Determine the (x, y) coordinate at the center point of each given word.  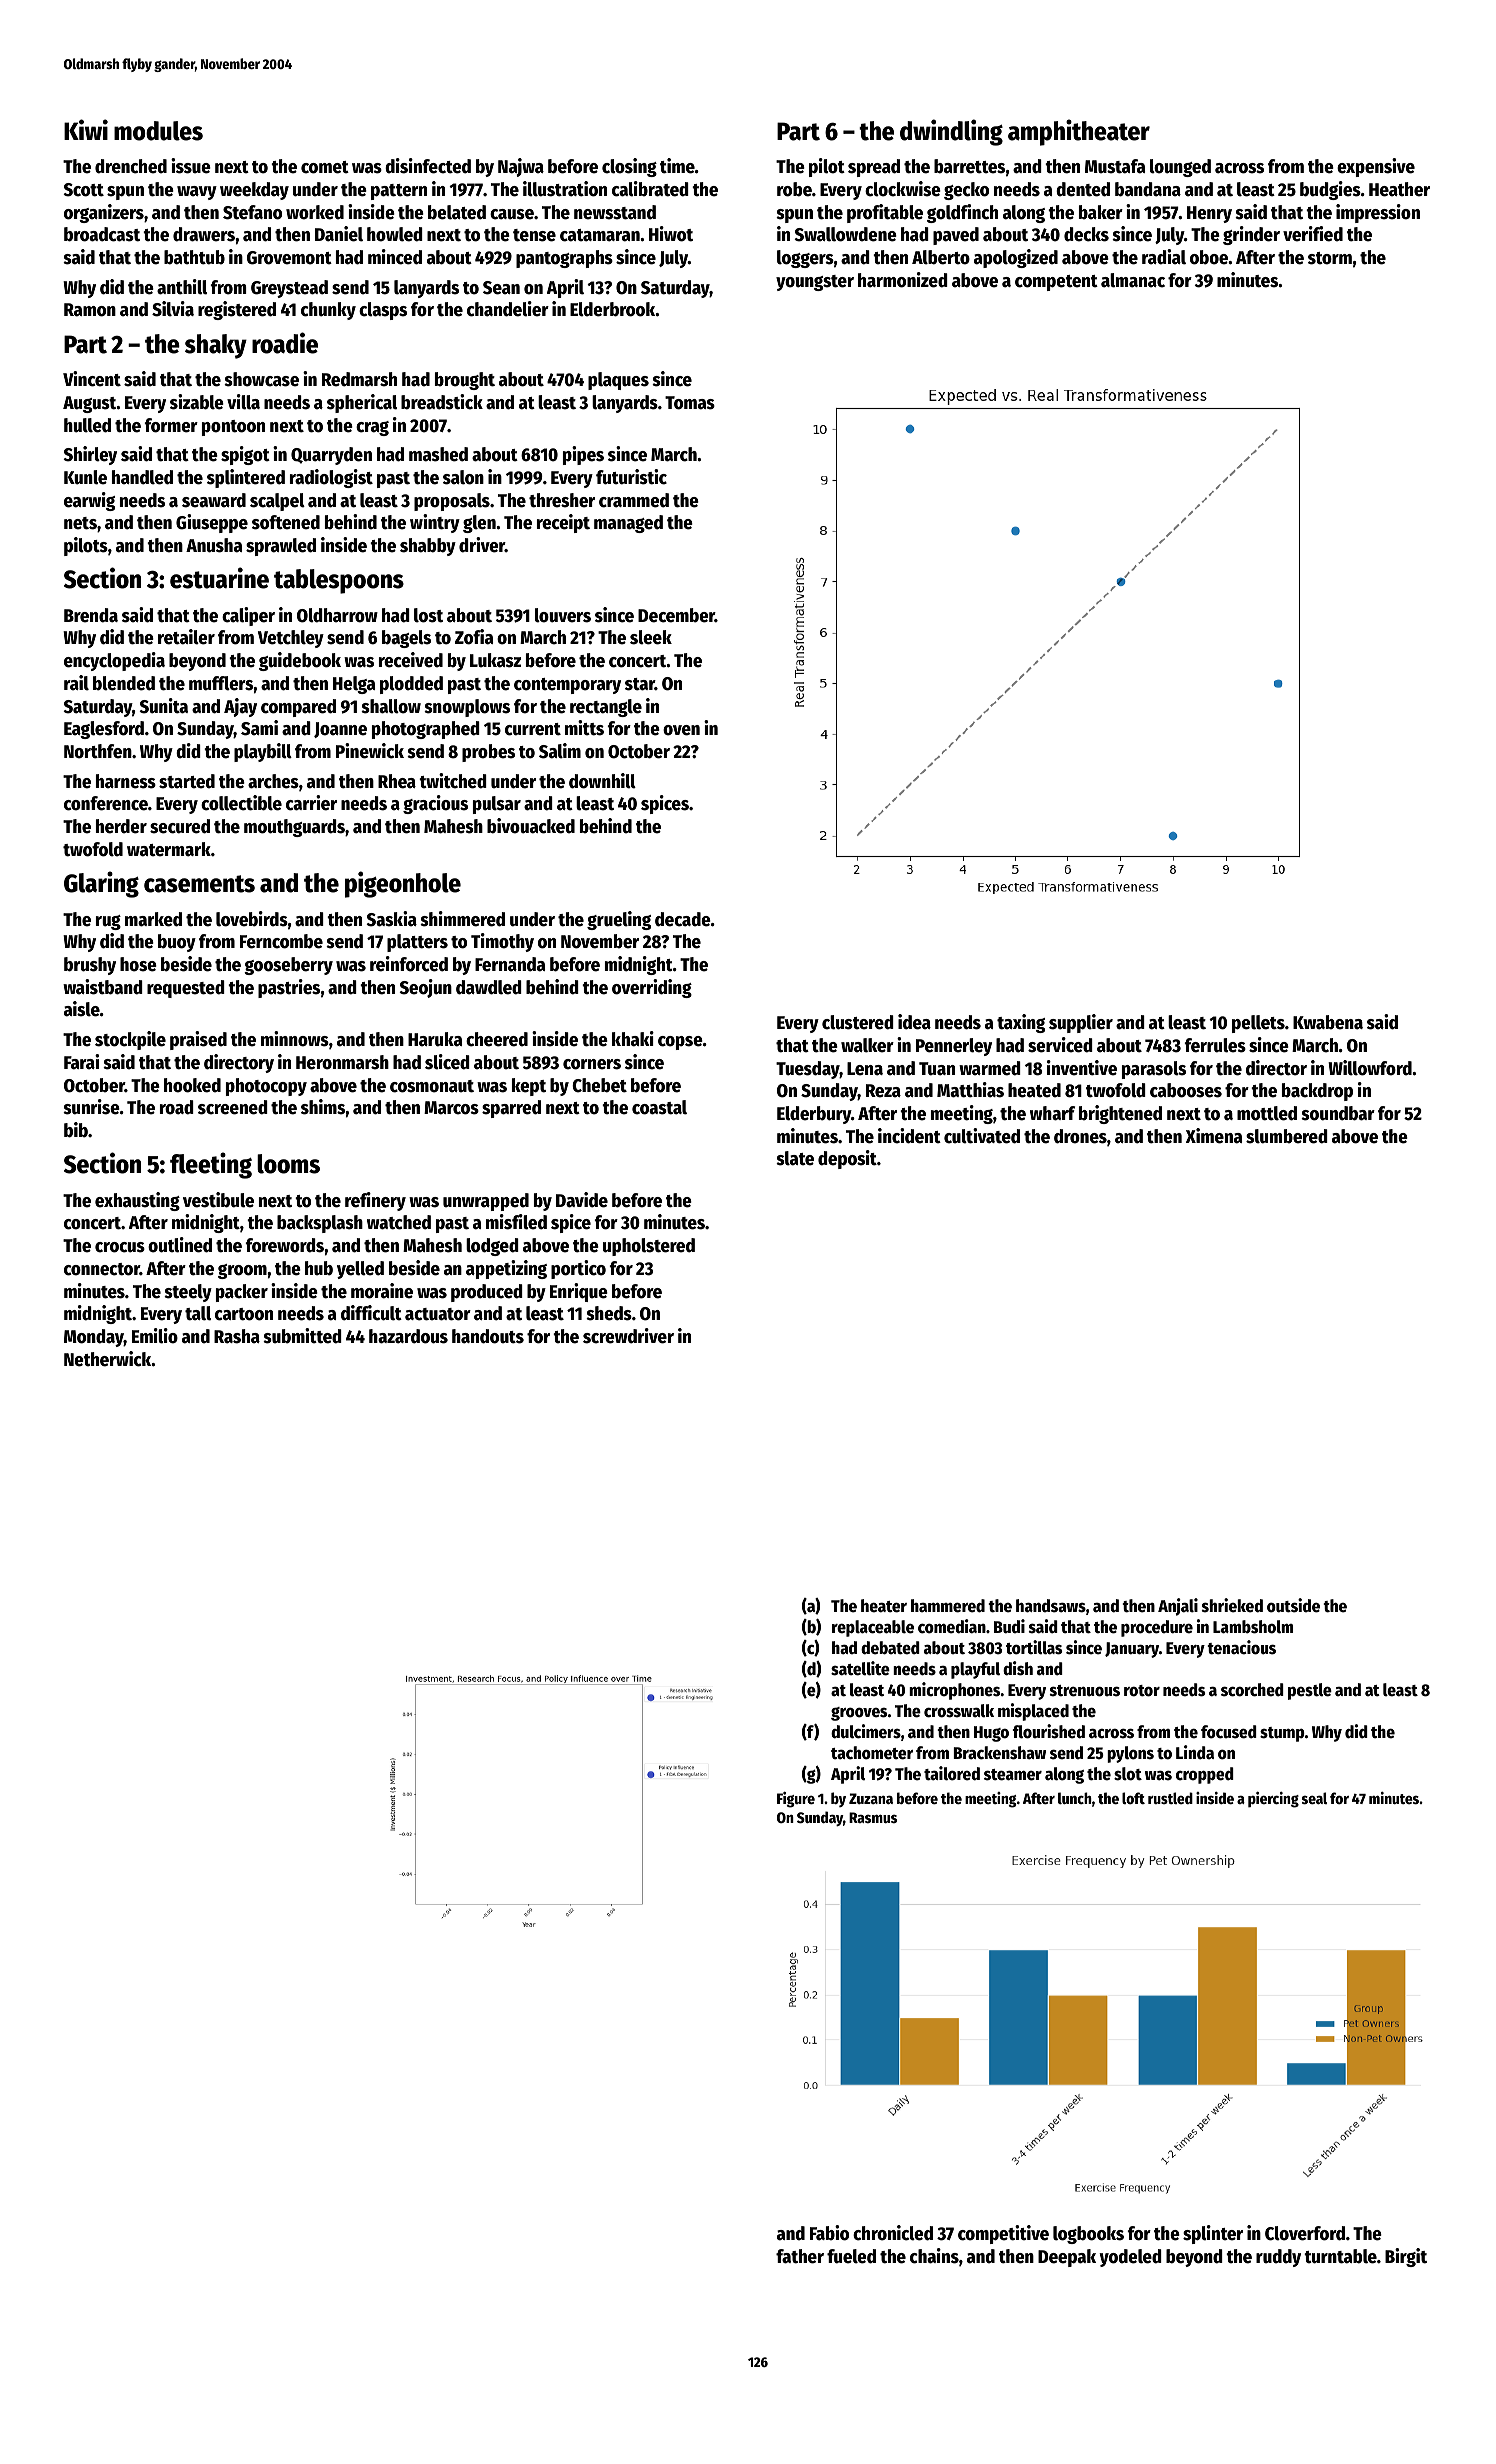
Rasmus (873, 1817)
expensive (1376, 167)
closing (629, 167)
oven (681, 730)
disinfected (428, 166)
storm (1330, 258)
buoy (177, 943)
